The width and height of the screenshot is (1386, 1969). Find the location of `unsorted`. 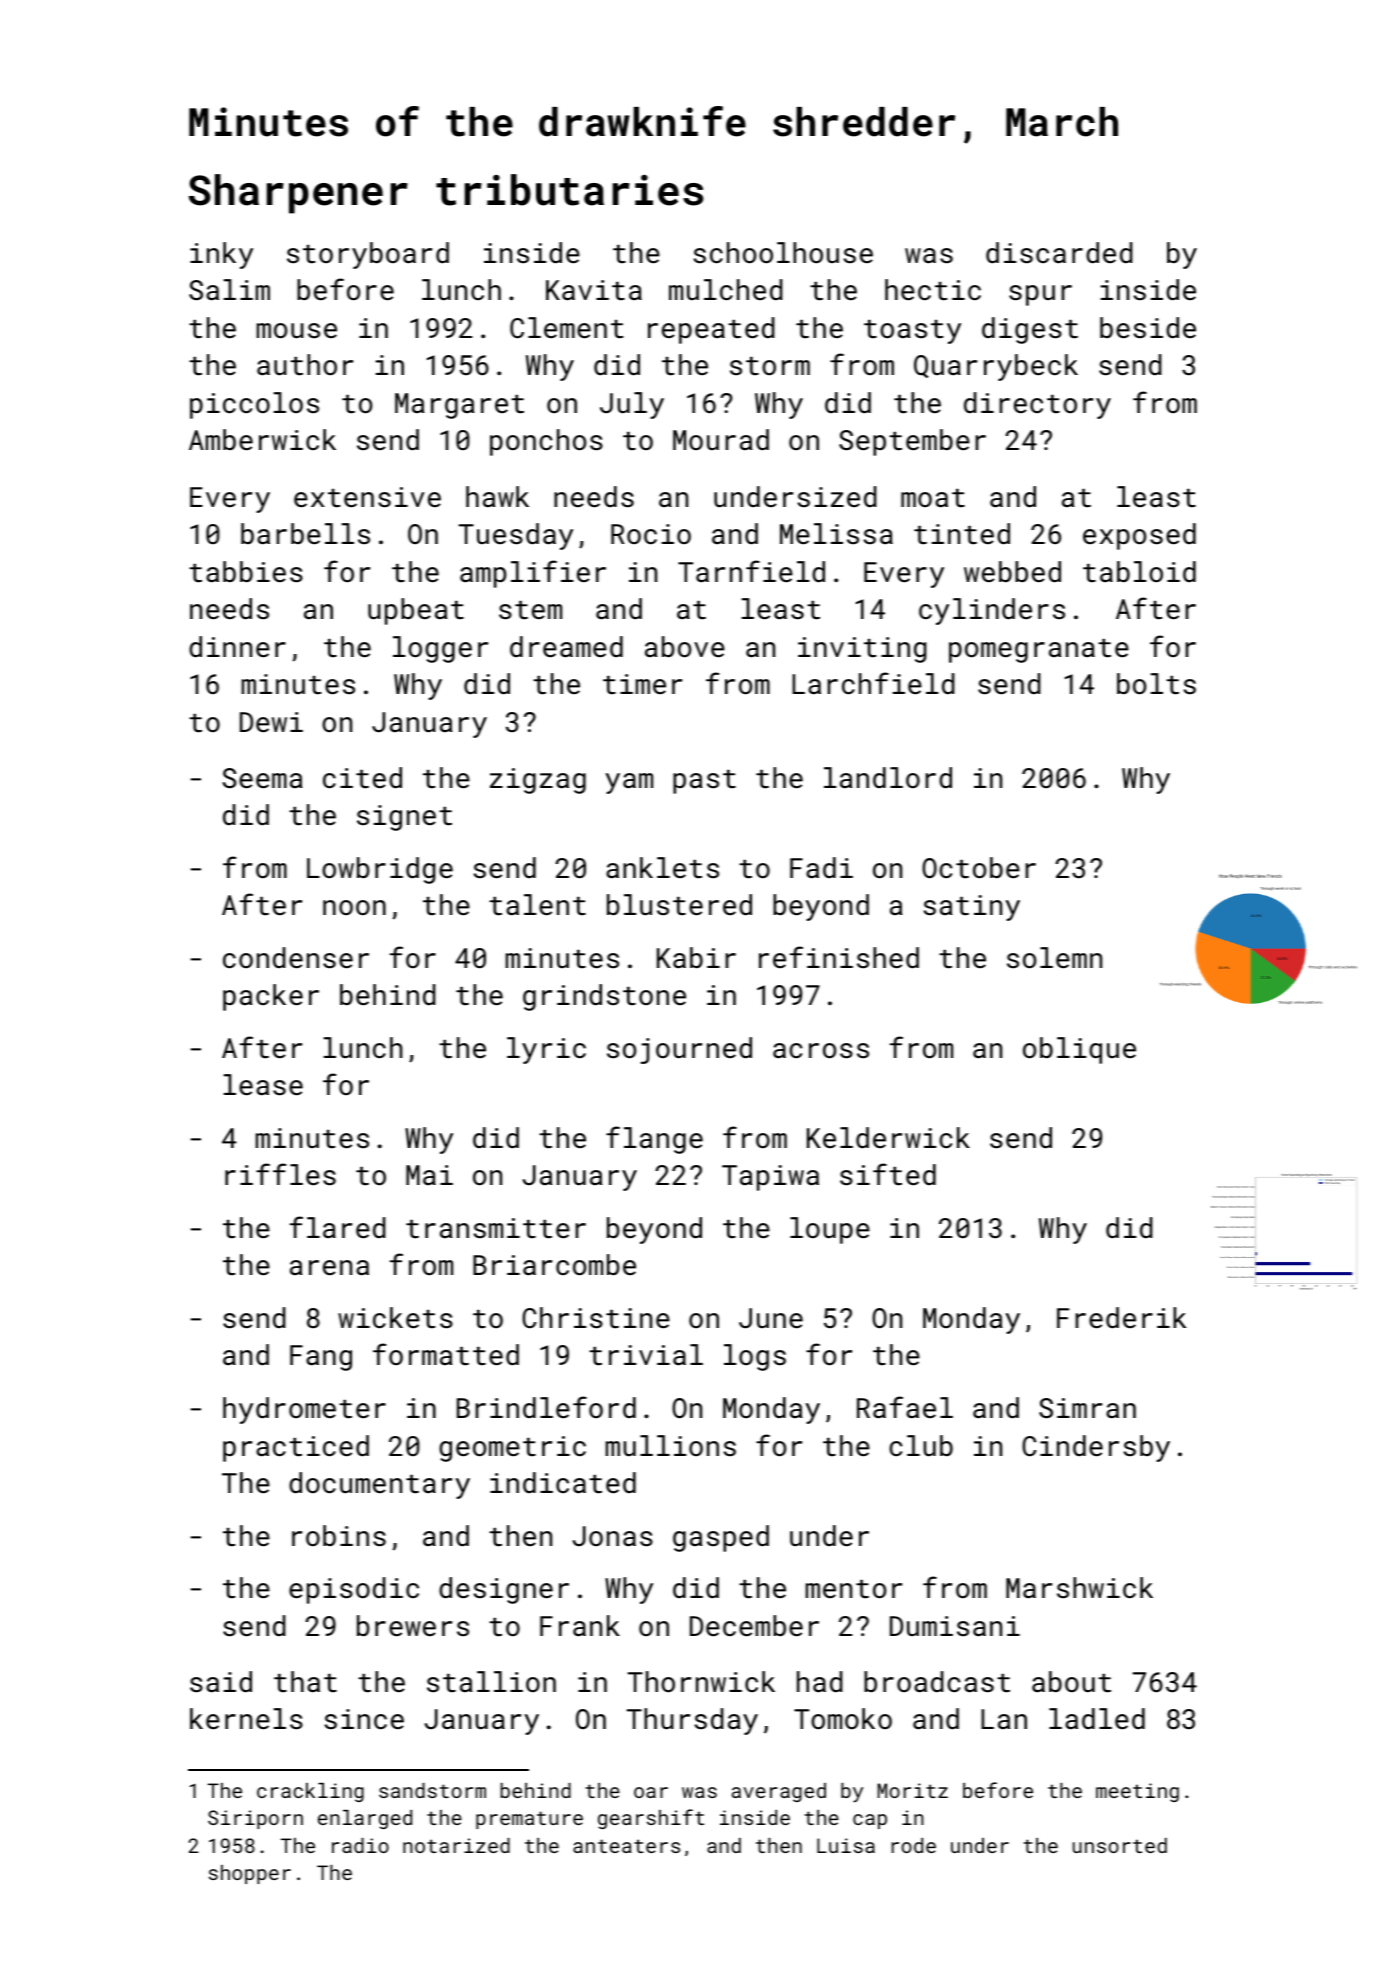

unsorted is located at coordinates (1120, 1845).
